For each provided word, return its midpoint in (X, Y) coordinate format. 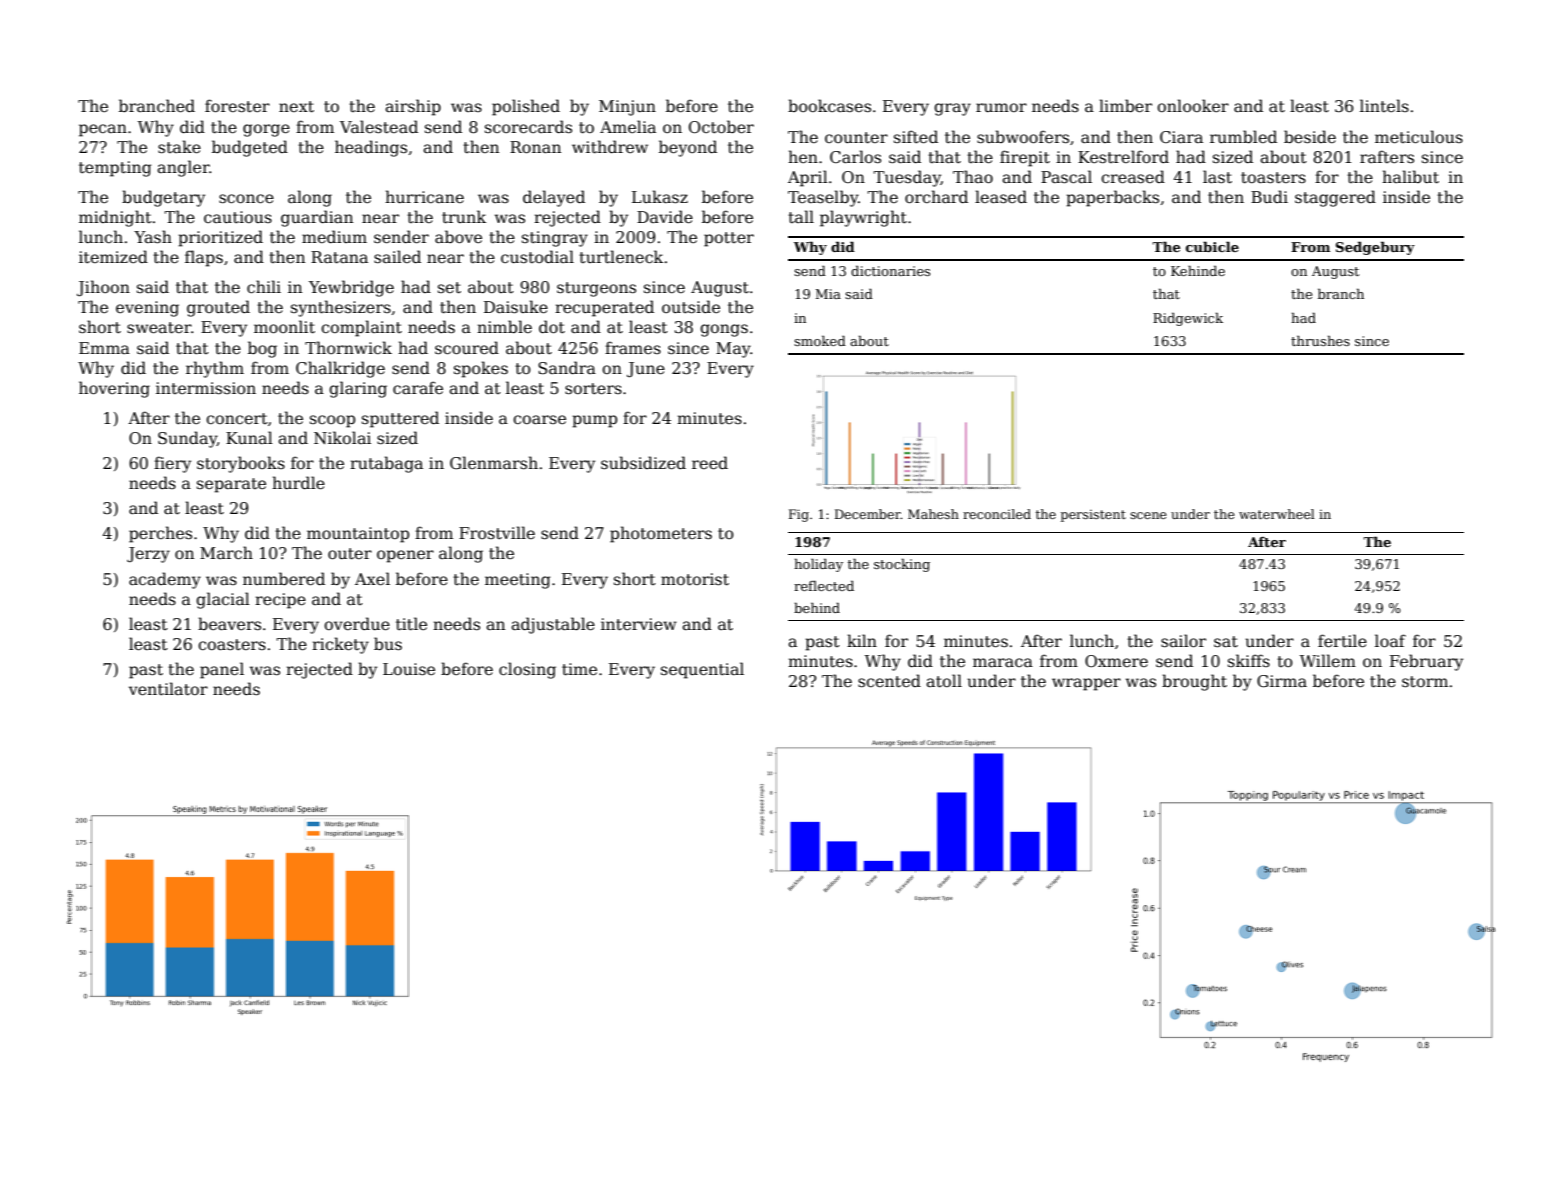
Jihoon (103, 288)
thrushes (1320, 341)
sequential (702, 670)
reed (710, 463)
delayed (554, 198)
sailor (1183, 641)
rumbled (1243, 136)
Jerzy (148, 555)
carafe (418, 388)
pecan (103, 130)
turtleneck (621, 257)
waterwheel (1277, 514)
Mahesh (933, 514)
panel (222, 670)
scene (1148, 515)
